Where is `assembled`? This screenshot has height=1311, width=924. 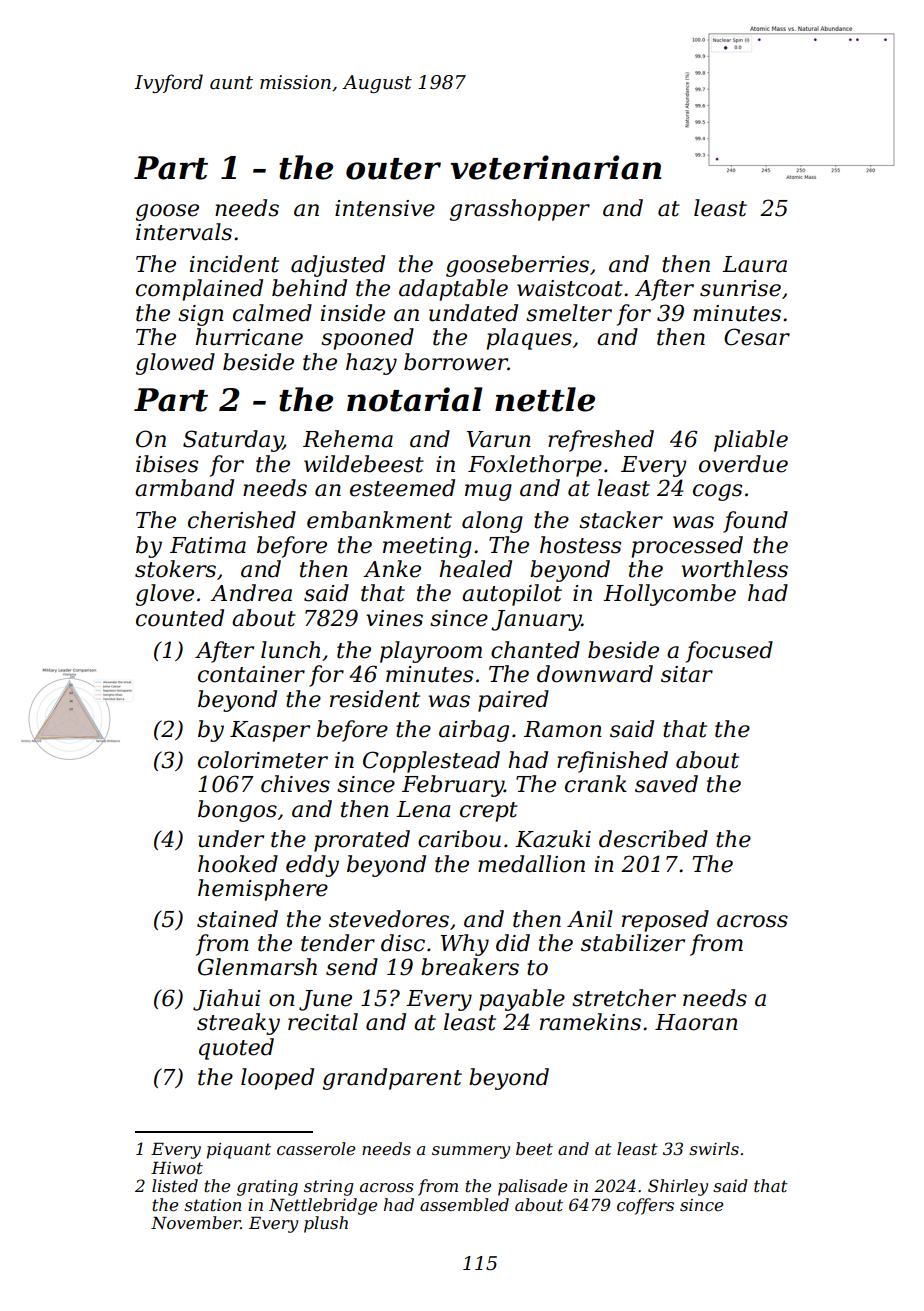
assembled is located at coordinates (464, 1204).
